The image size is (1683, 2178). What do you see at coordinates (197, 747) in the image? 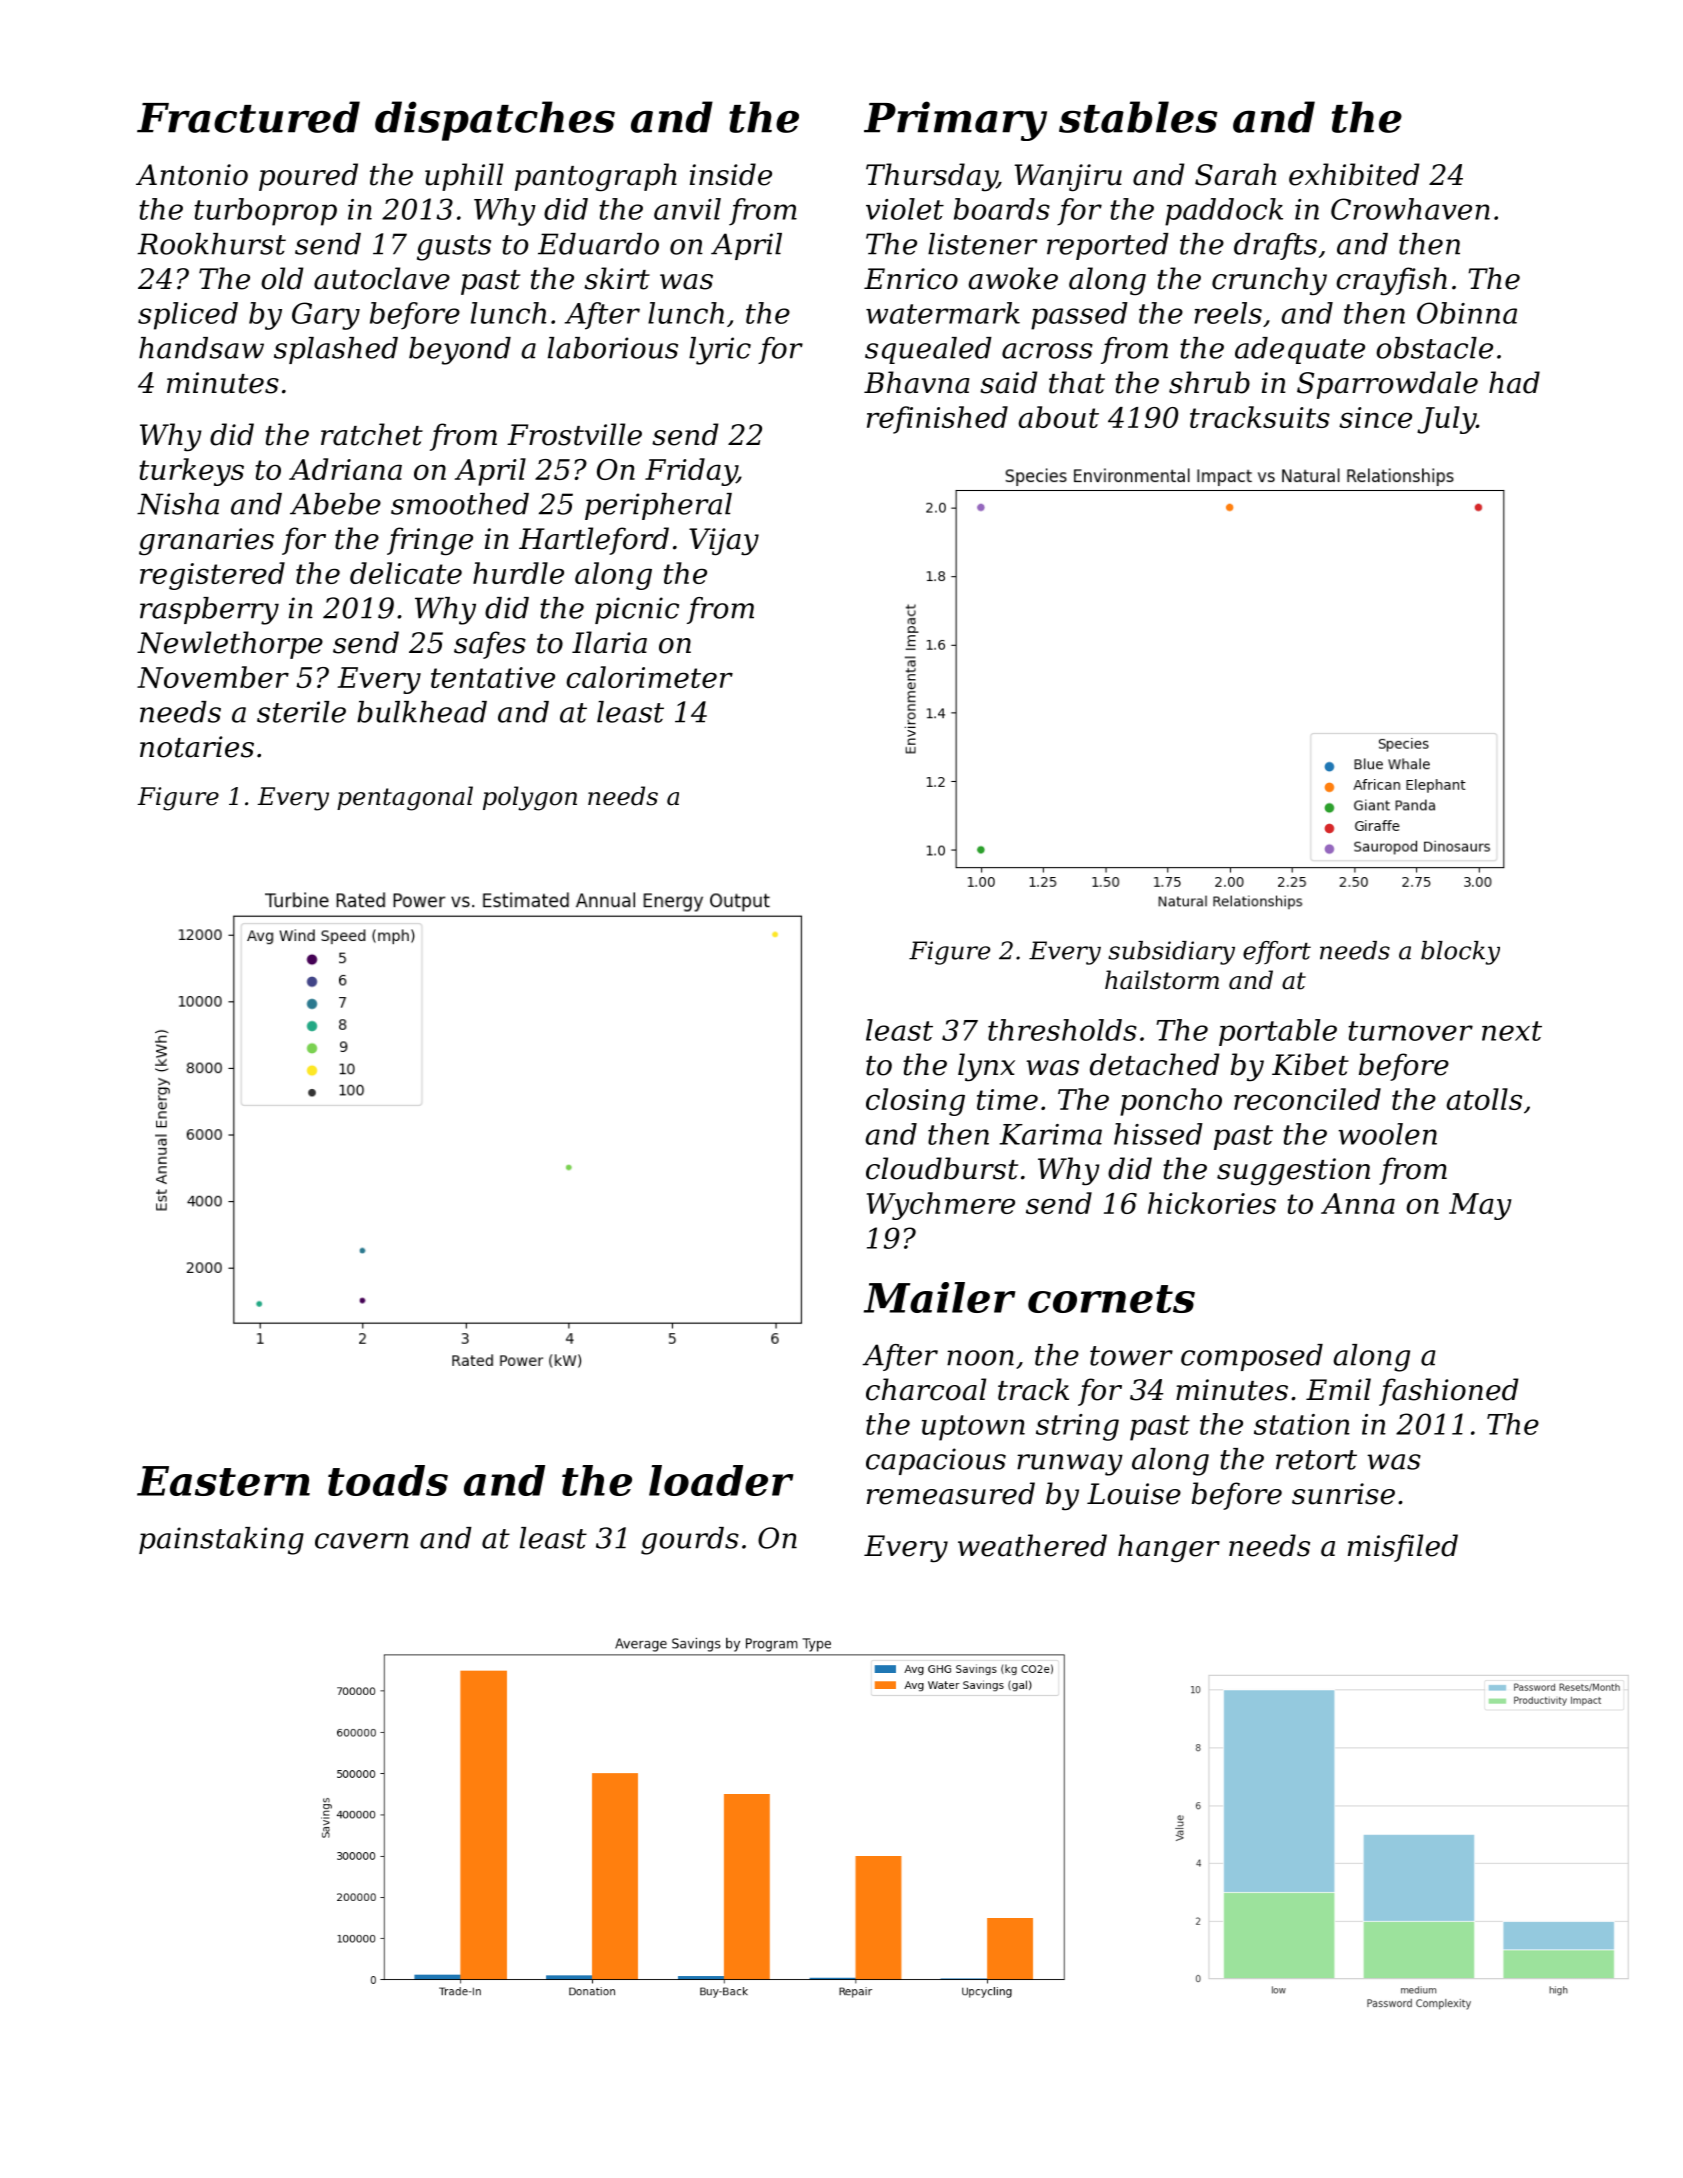
I see `notaries` at bounding box center [197, 747].
